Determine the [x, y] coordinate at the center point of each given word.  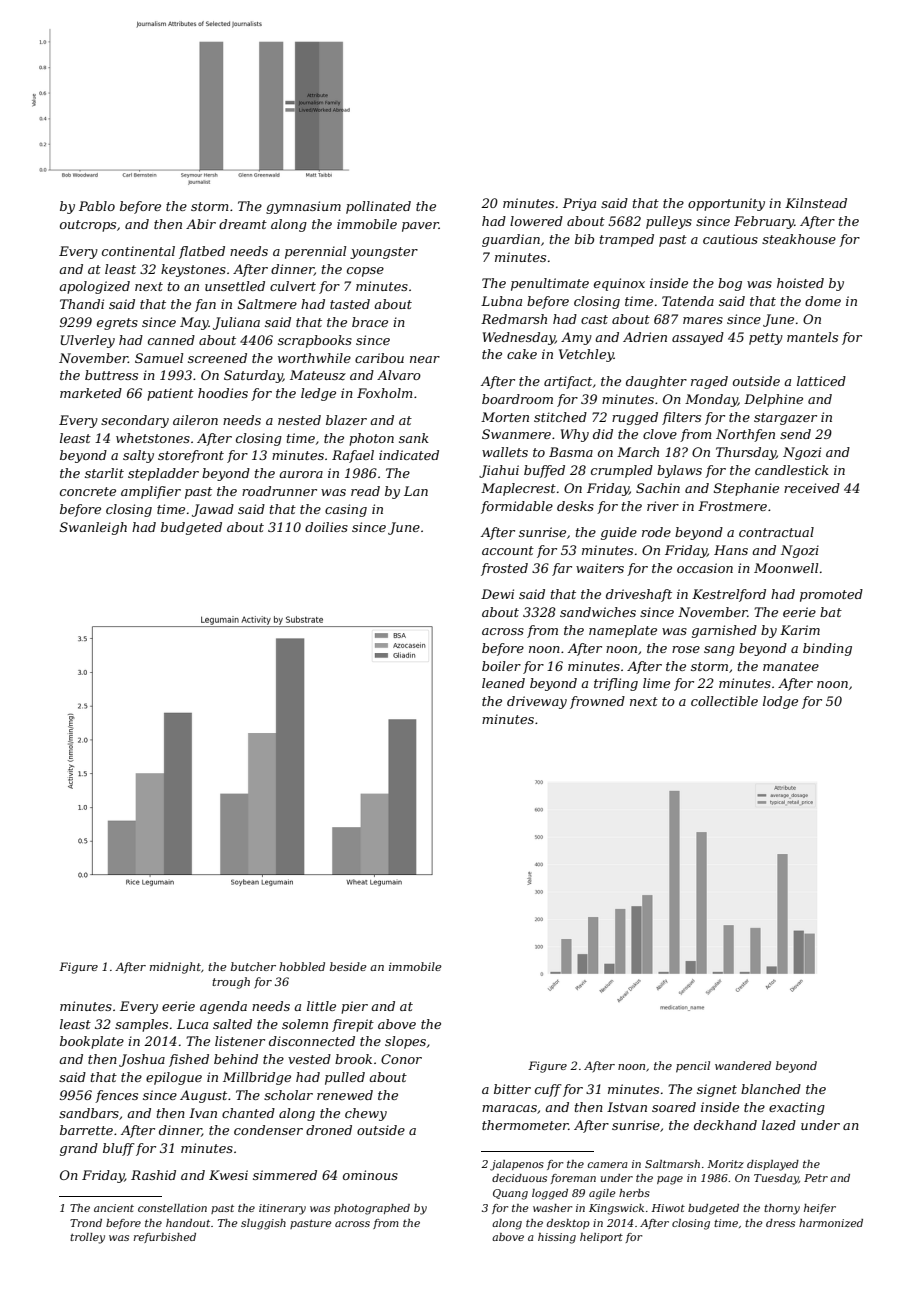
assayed [698, 338]
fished [189, 1060]
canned [171, 340]
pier [354, 1007]
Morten [505, 417]
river [663, 506]
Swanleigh [93, 528]
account [508, 550]
